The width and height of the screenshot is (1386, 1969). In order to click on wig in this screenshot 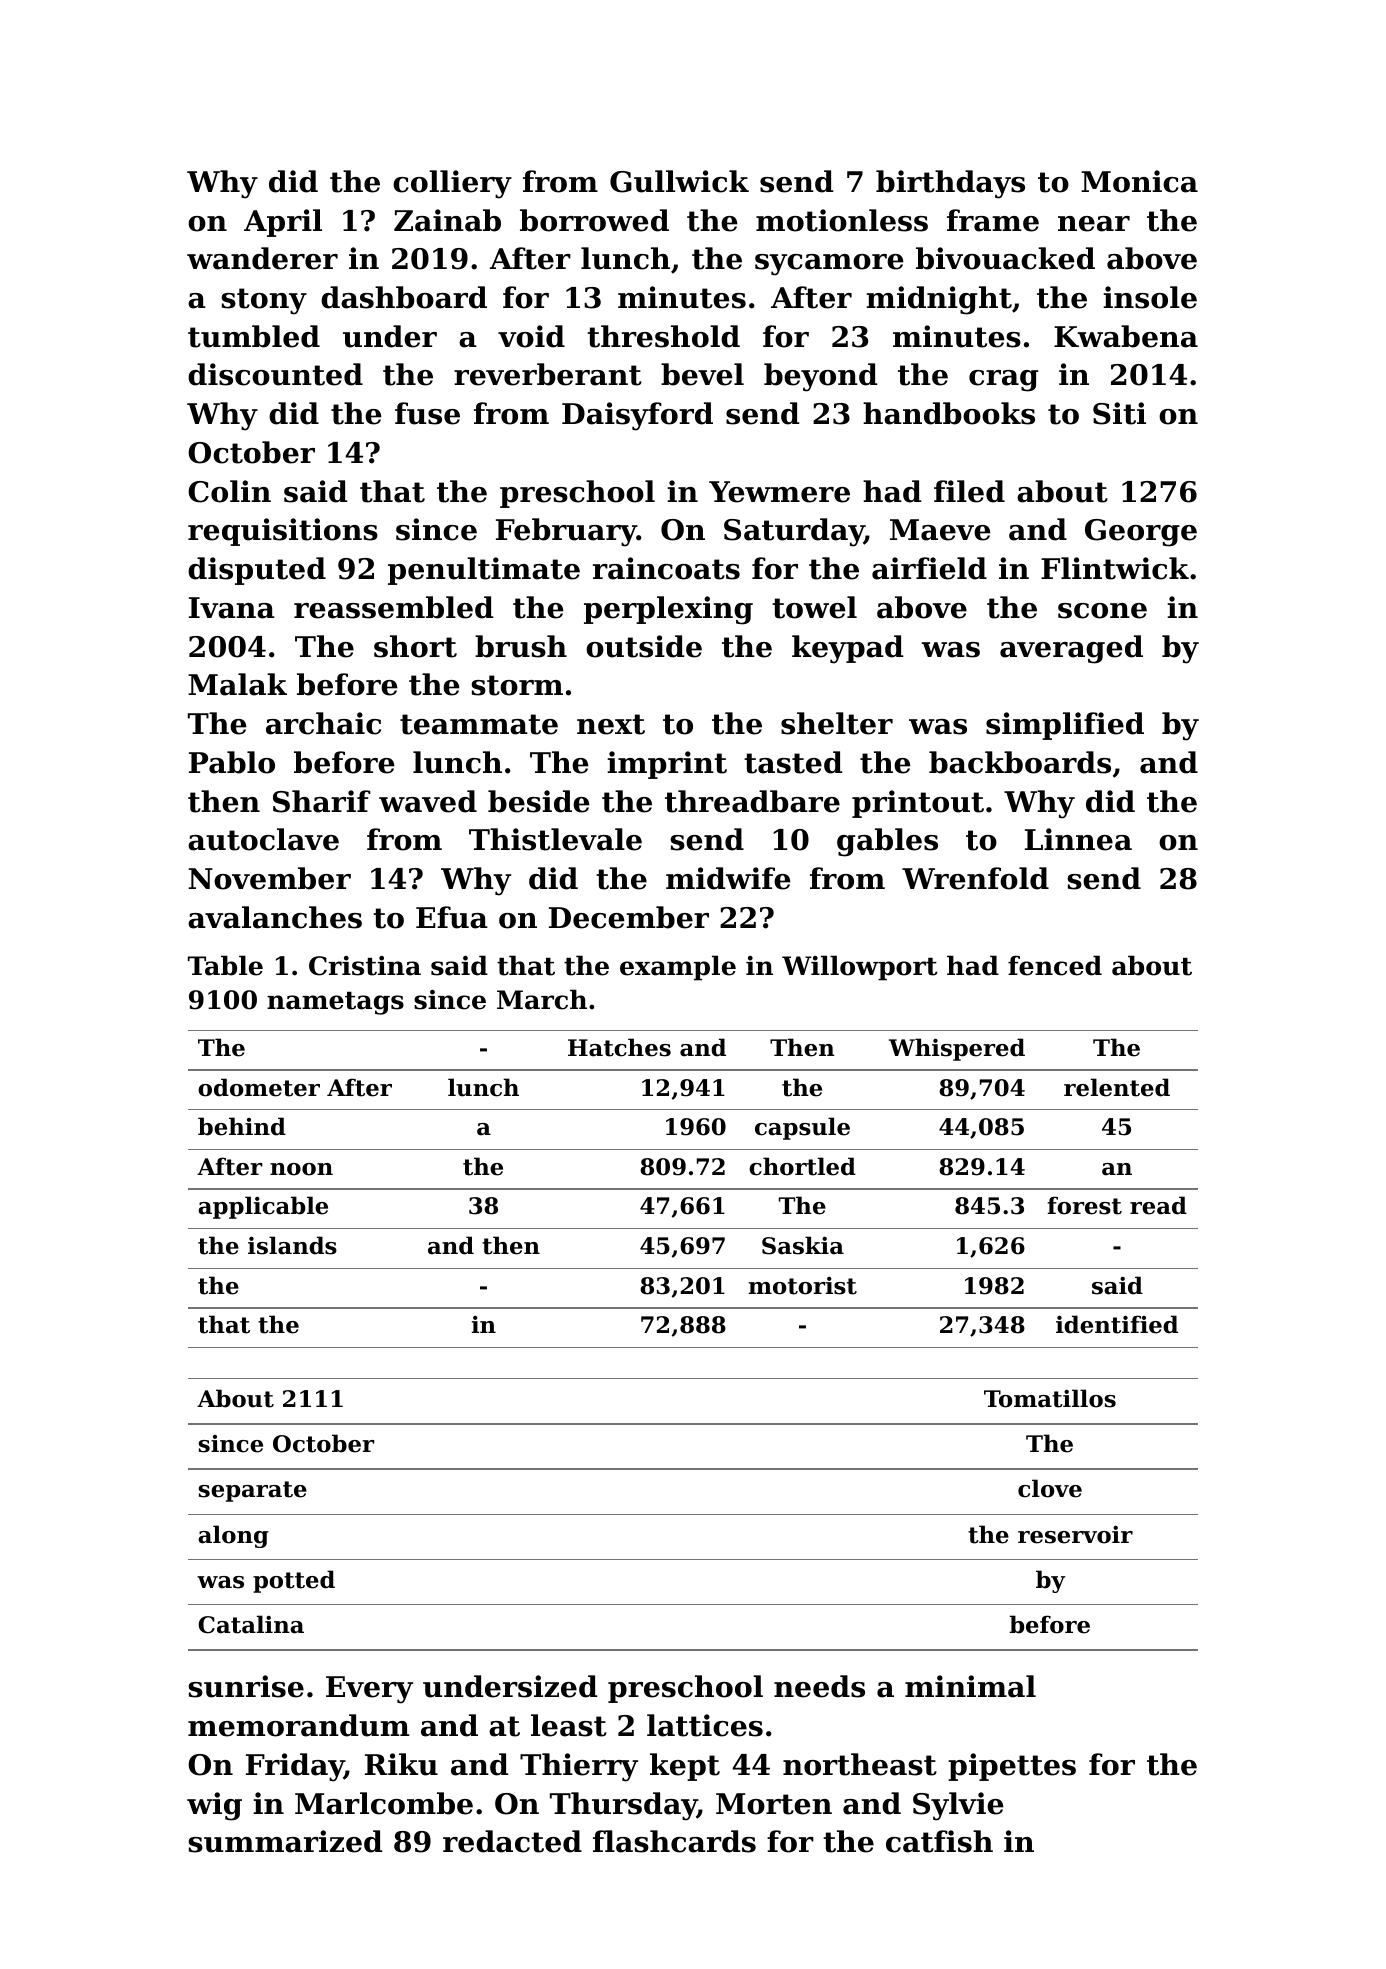, I will do `click(214, 1806)`.
